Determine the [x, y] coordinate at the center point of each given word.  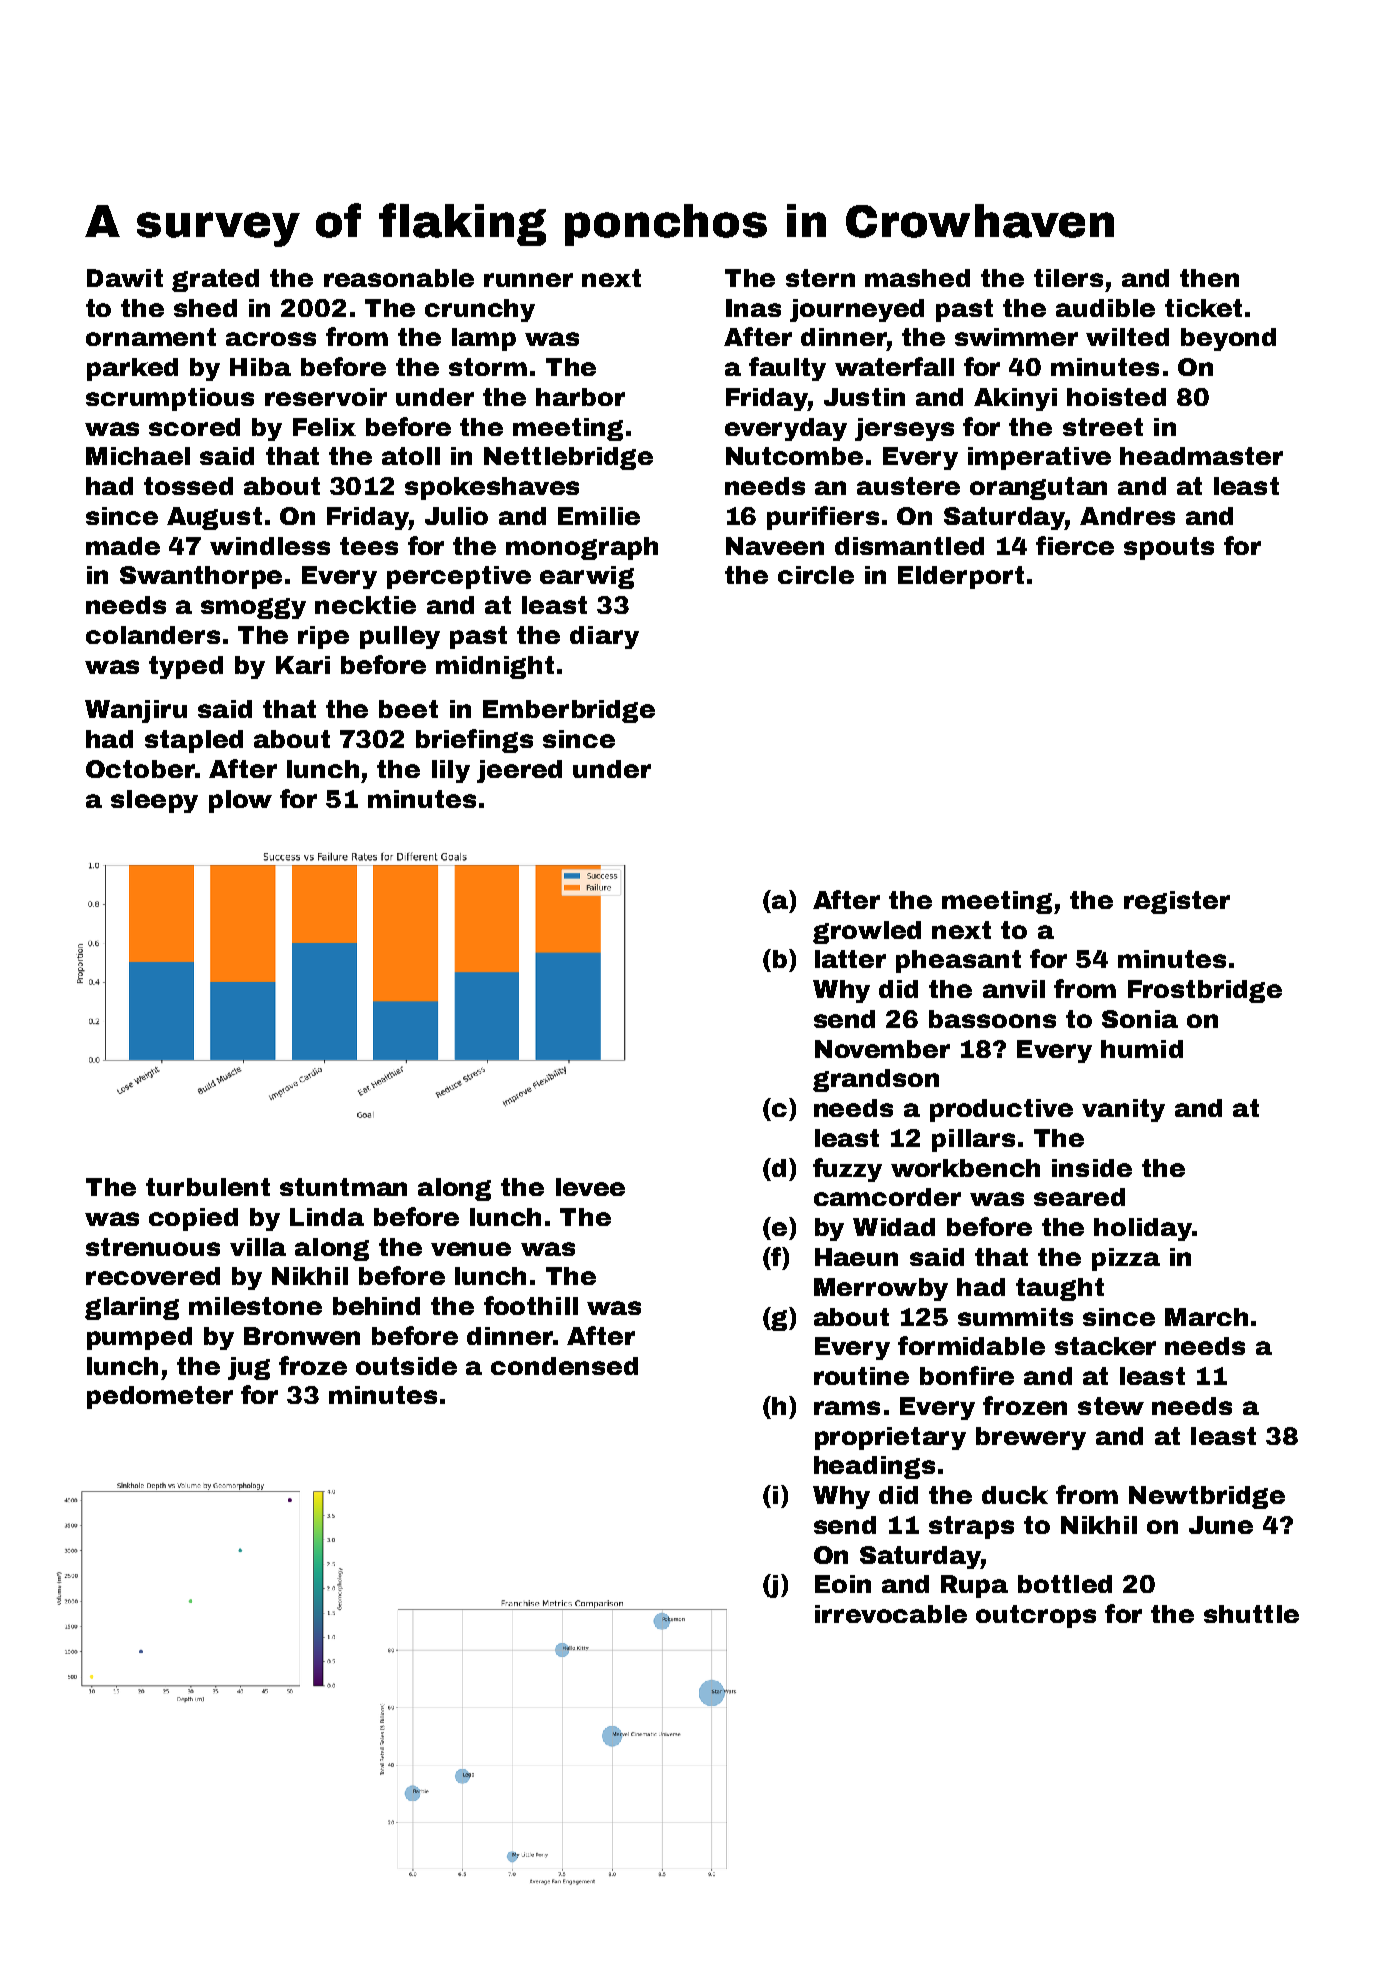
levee [590, 1187]
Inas [753, 308]
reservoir [326, 397]
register [1177, 902]
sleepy [154, 801]
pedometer [160, 1397]
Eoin [843, 1584]
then [1209, 278]
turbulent [208, 1187]
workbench [965, 1168]
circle [816, 575]
